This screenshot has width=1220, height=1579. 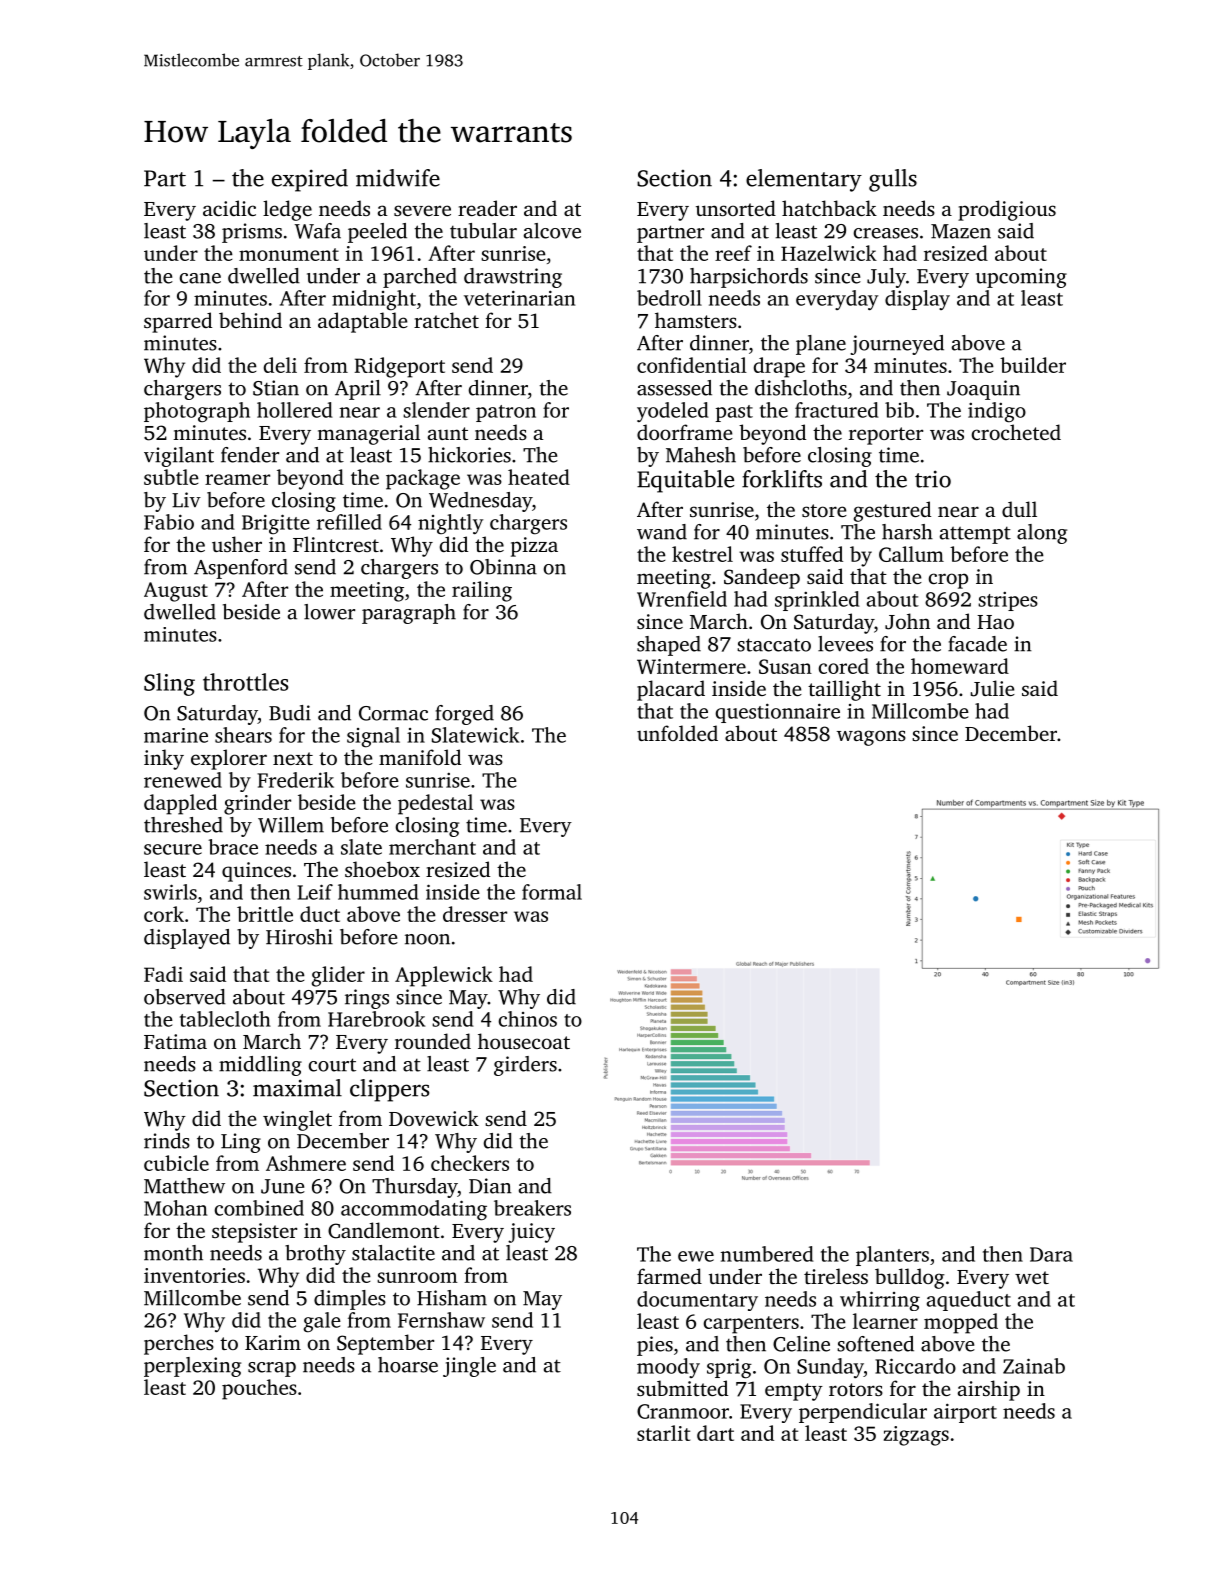 I want to click on acidic, so click(x=229, y=208).
